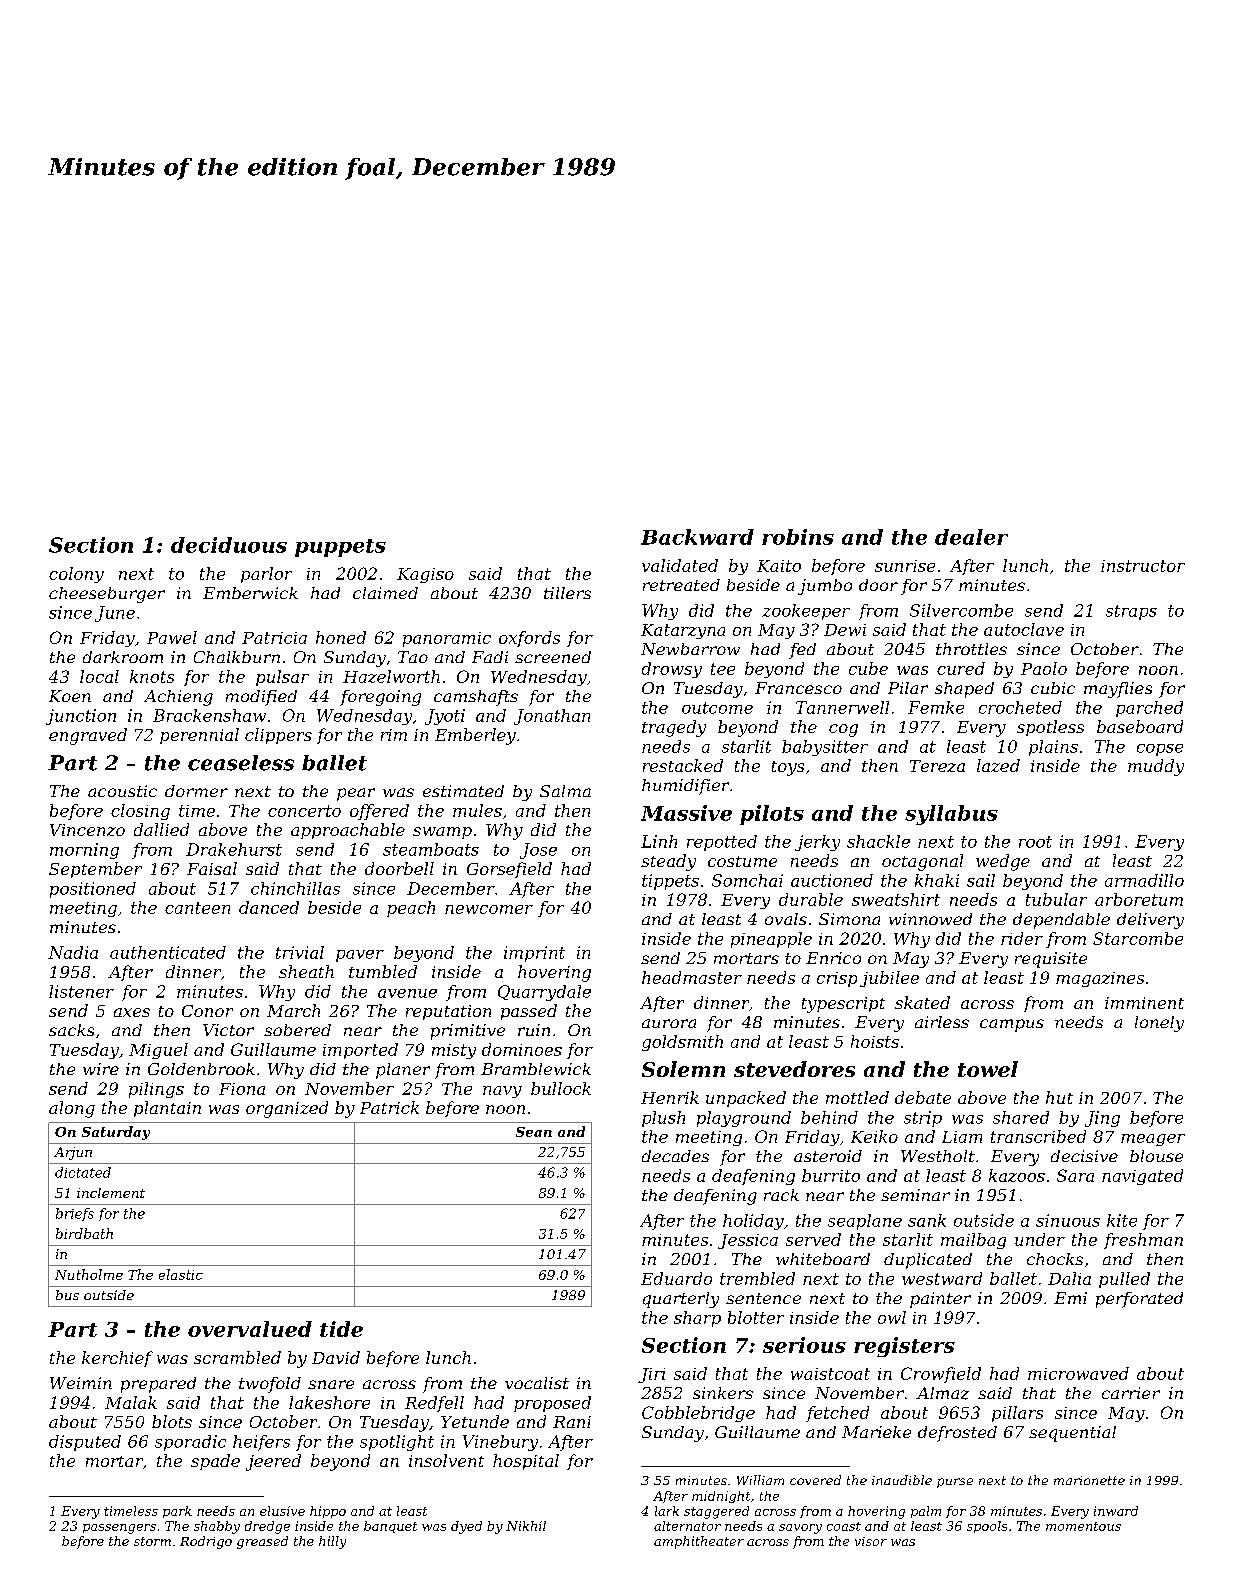  I want to click on imminent, so click(1144, 1003).
